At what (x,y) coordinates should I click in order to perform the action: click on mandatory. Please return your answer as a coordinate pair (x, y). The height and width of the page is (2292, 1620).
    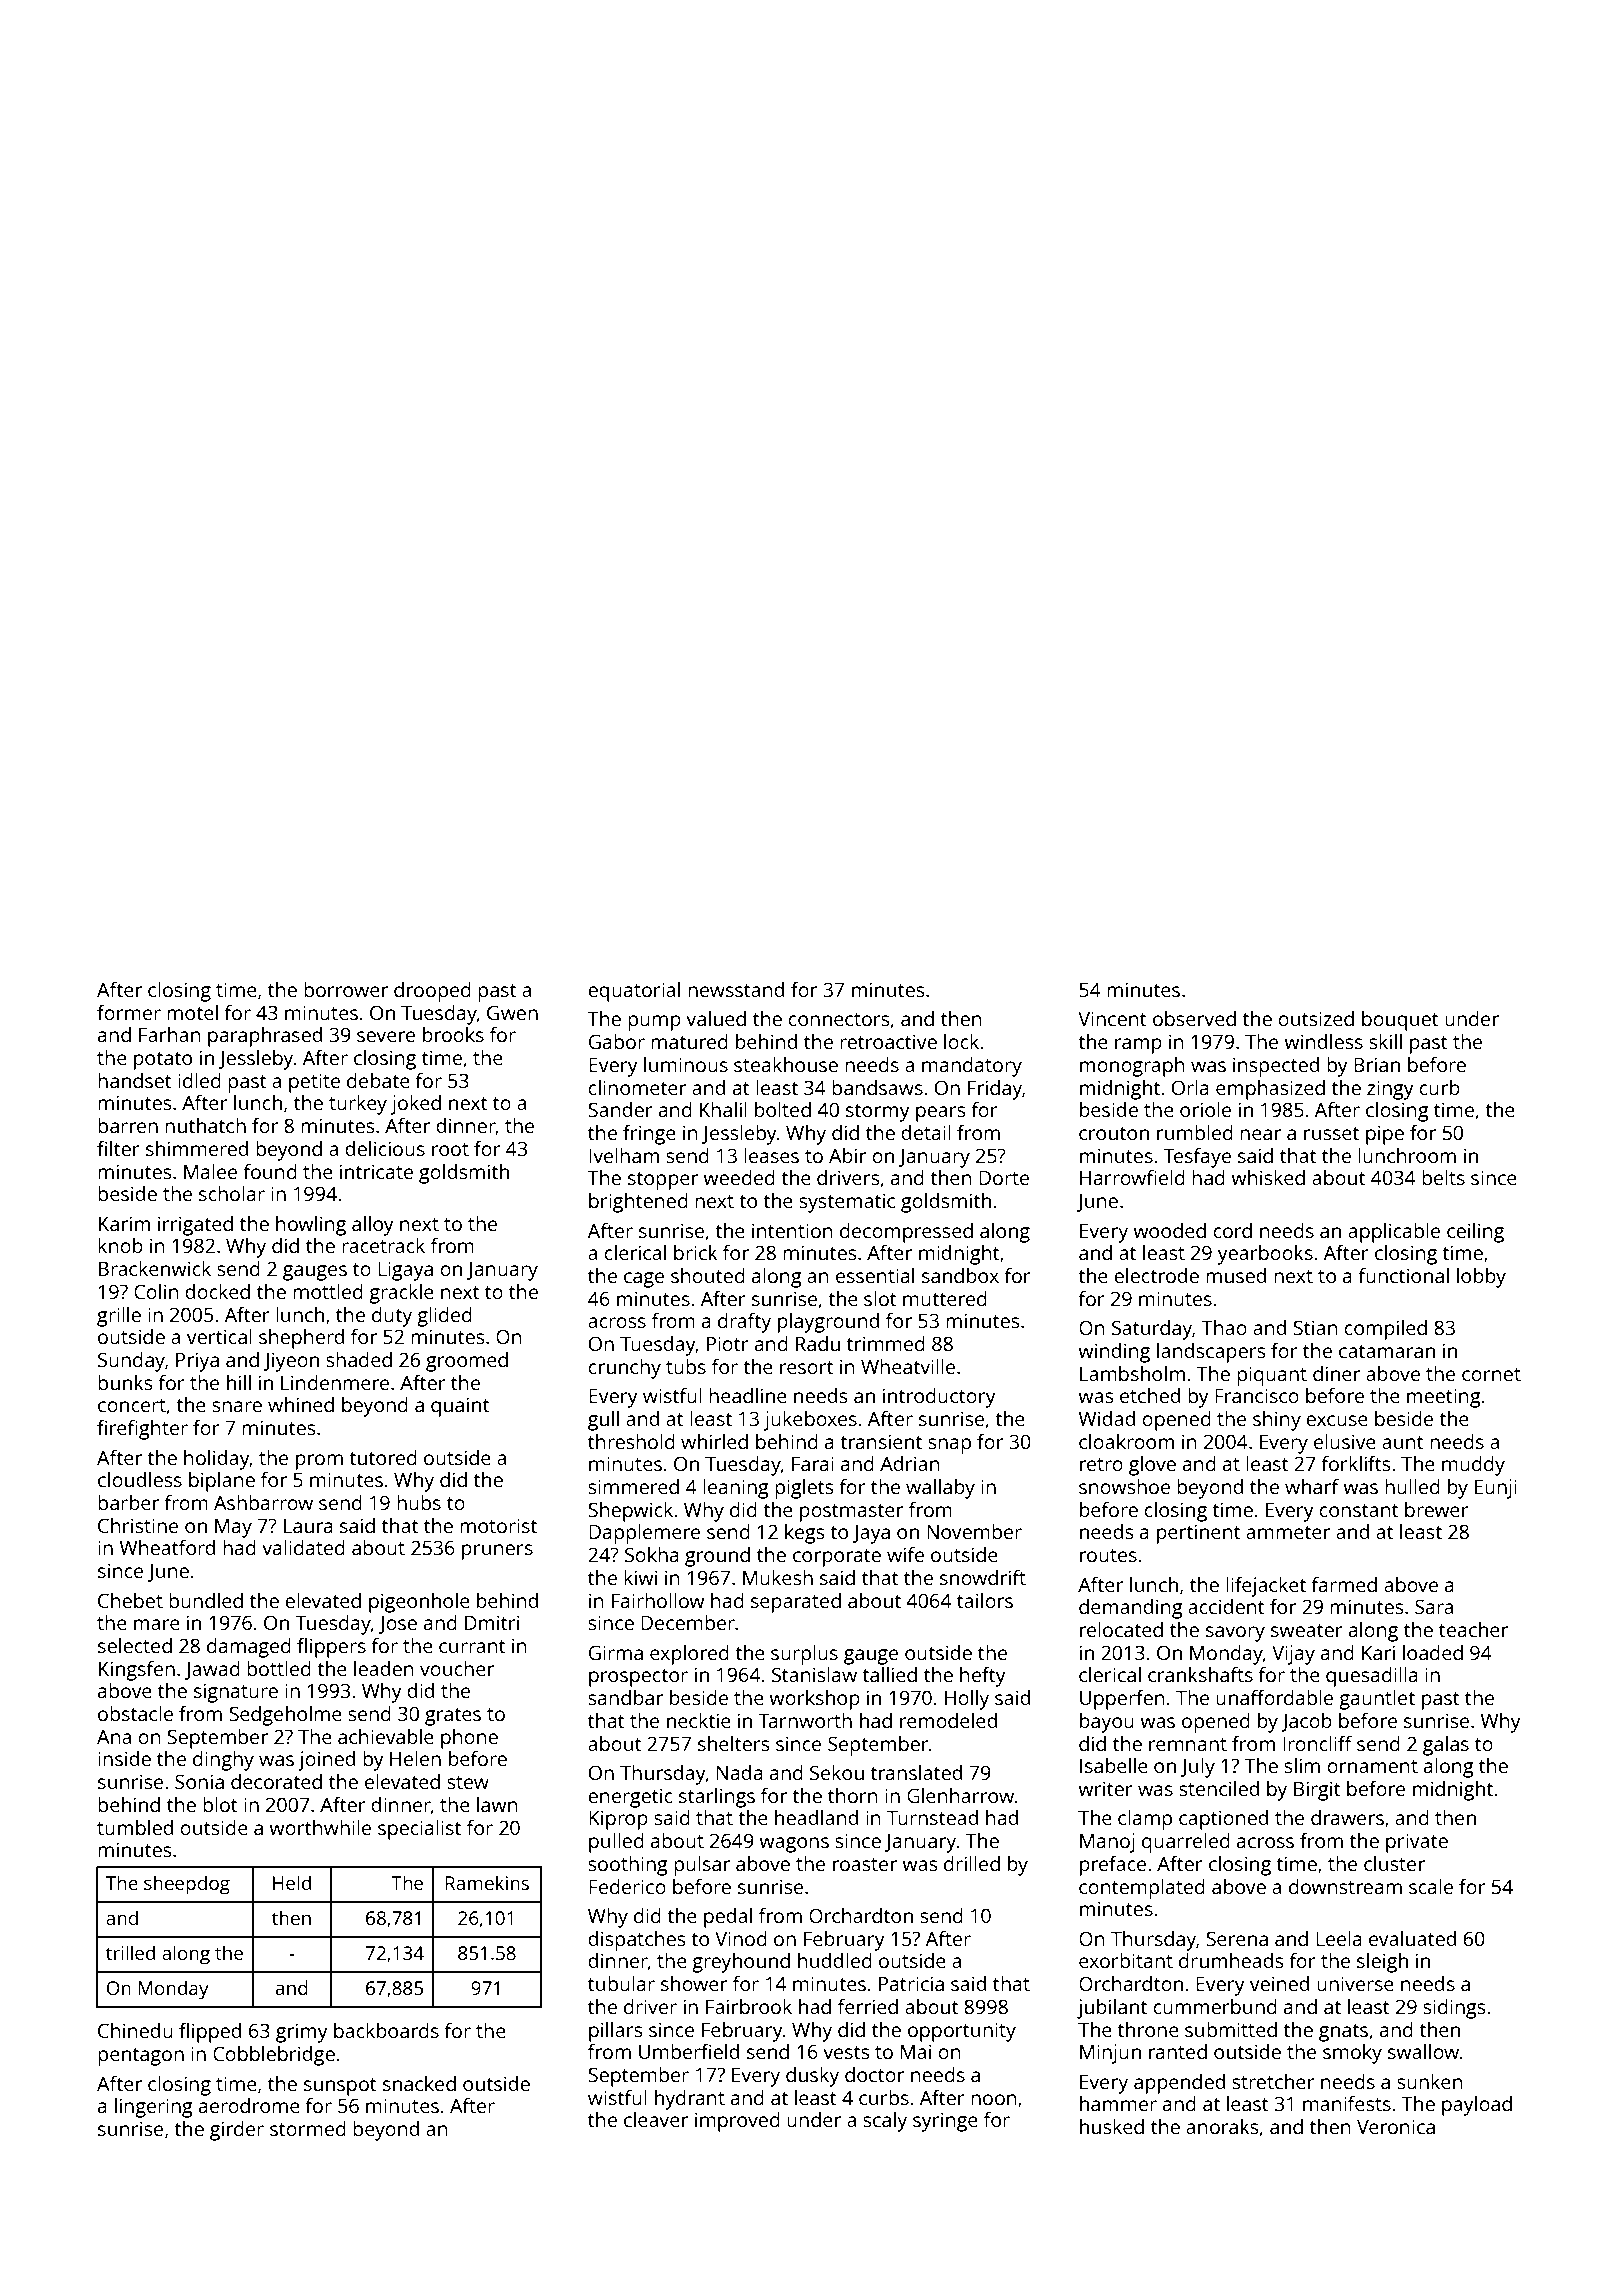
    Looking at the image, I should click on (972, 1067).
